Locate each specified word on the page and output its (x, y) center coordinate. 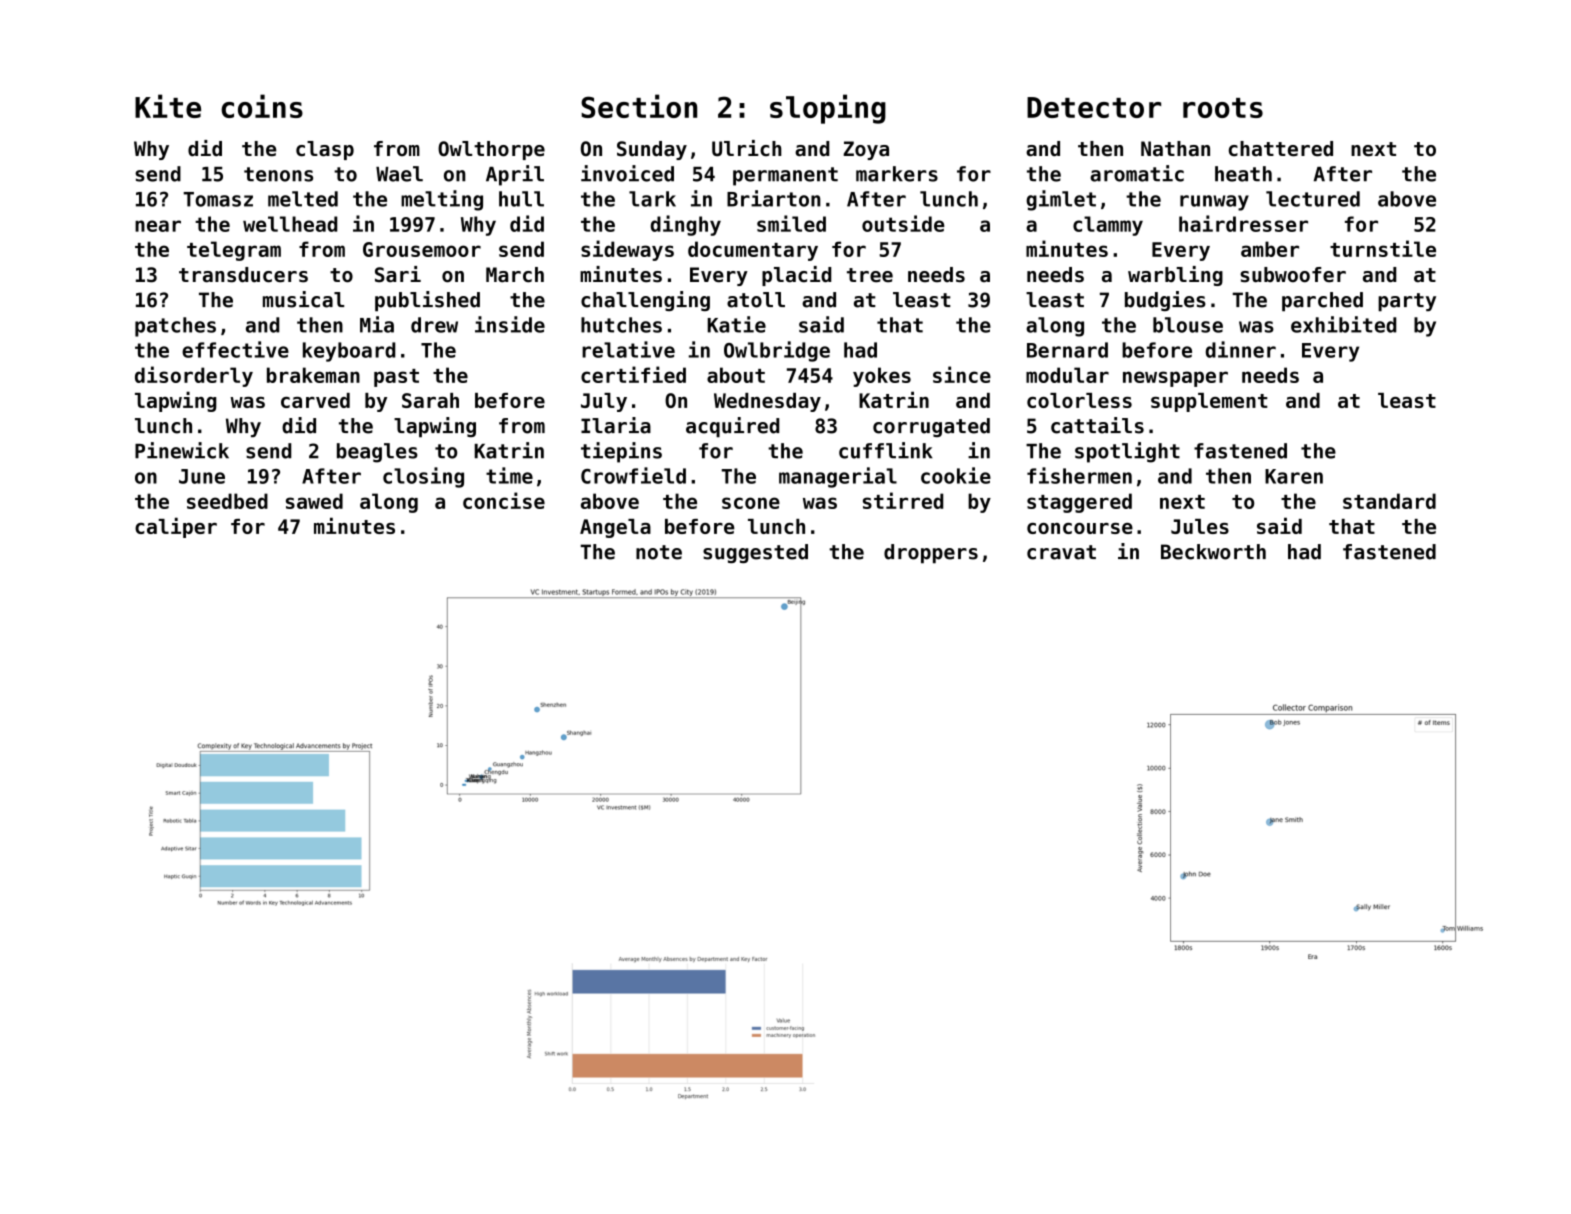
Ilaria (616, 425)
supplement (1209, 402)
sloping (828, 109)
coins (262, 106)
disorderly (194, 376)
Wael (399, 174)
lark (652, 199)
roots (1223, 108)
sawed (314, 501)
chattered (1281, 149)
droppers (931, 554)
